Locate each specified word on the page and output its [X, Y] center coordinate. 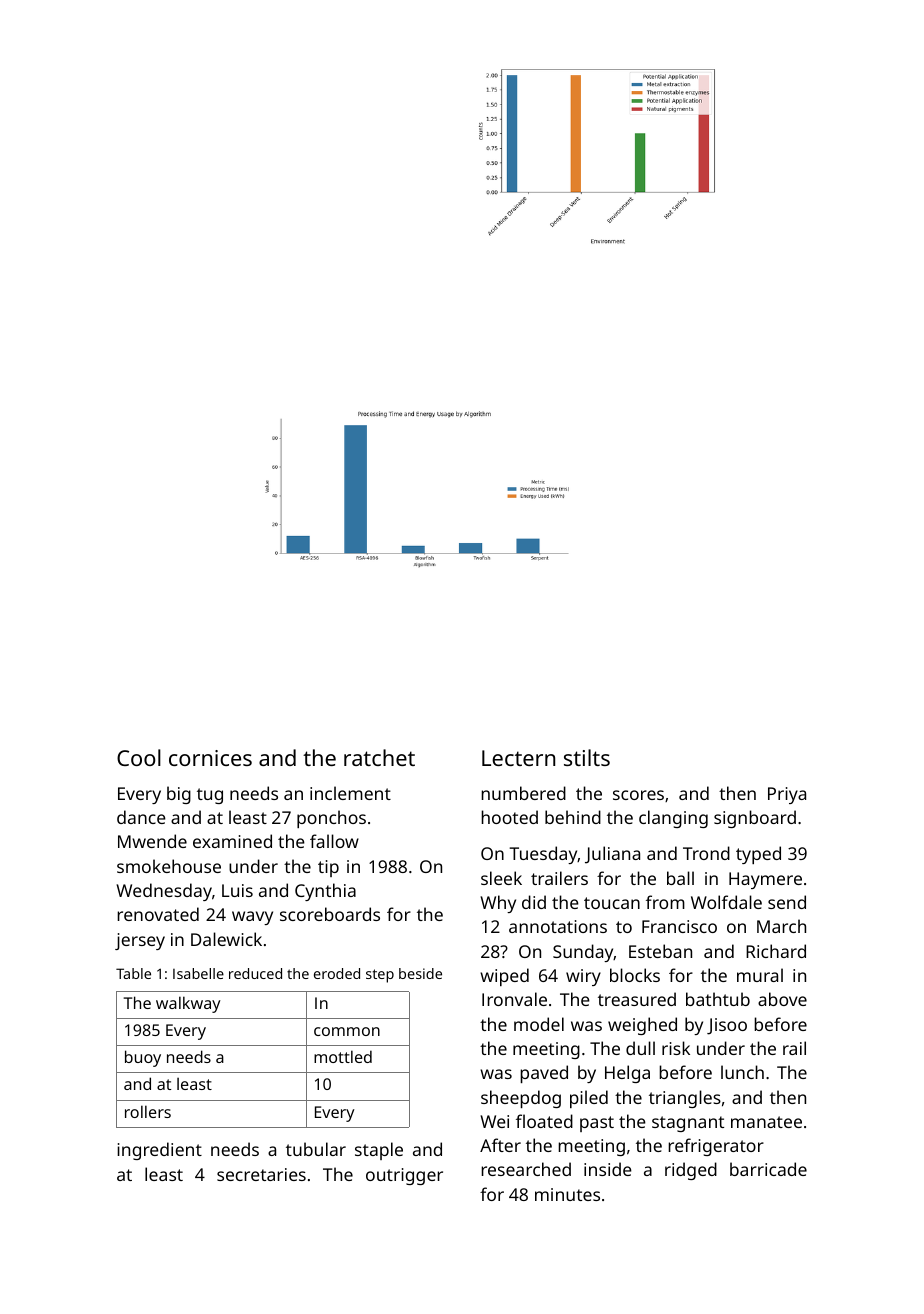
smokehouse [169, 866]
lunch [742, 1072]
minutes [567, 1194]
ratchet [379, 757]
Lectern [518, 758]
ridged [691, 1171]
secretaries [261, 1174]
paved [544, 1074]
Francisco [679, 926]
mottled [343, 1056]
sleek [501, 878]
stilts [587, 757]
